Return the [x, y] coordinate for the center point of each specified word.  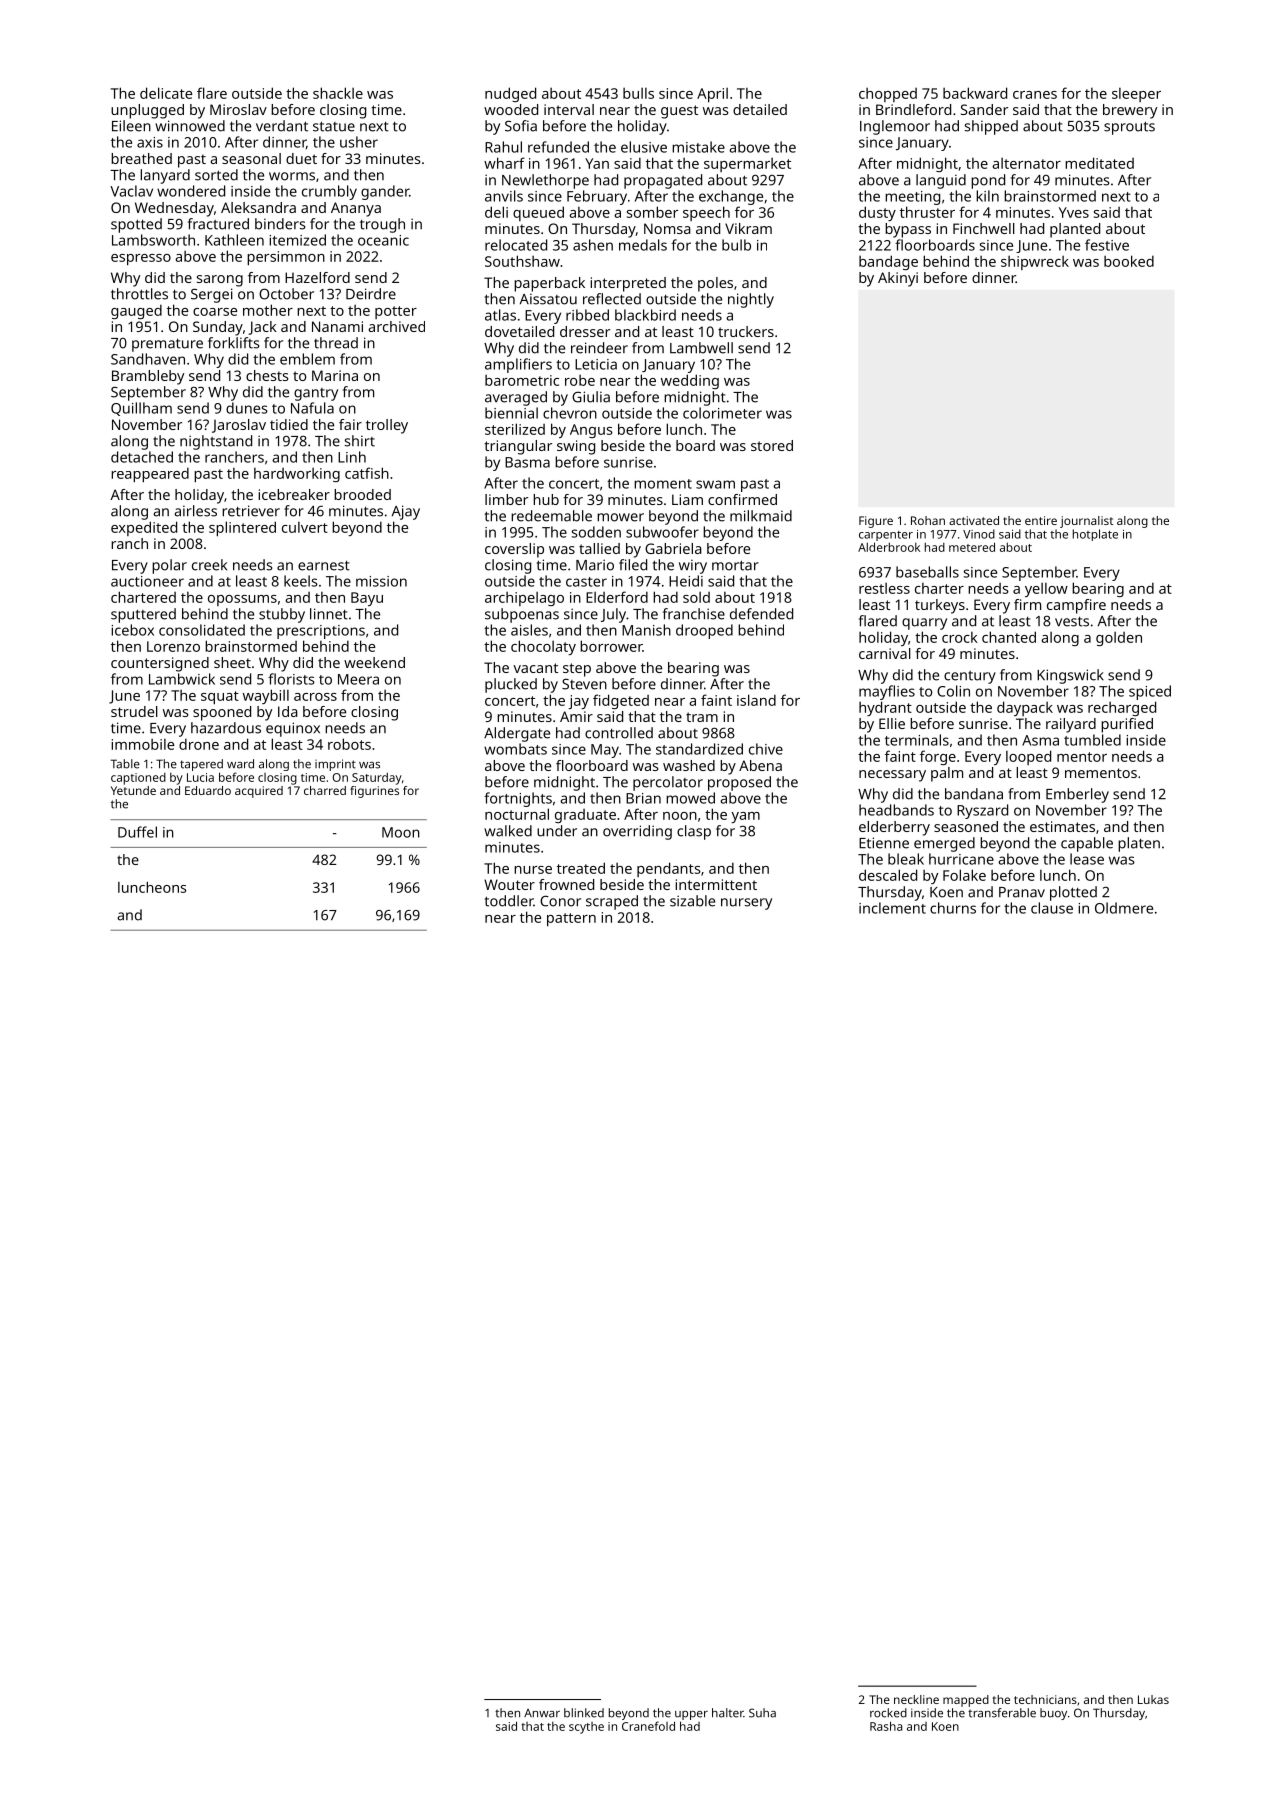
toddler [509, 901]
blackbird [645, 315]
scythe [586, 1728]
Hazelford [317, 277]
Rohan [928, 520]
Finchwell [984, 228]
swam [715, 484]
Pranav [1022, 892]
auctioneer [147, 581]
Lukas [1153, 1699]
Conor [560, 901]
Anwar [542, 1713]
